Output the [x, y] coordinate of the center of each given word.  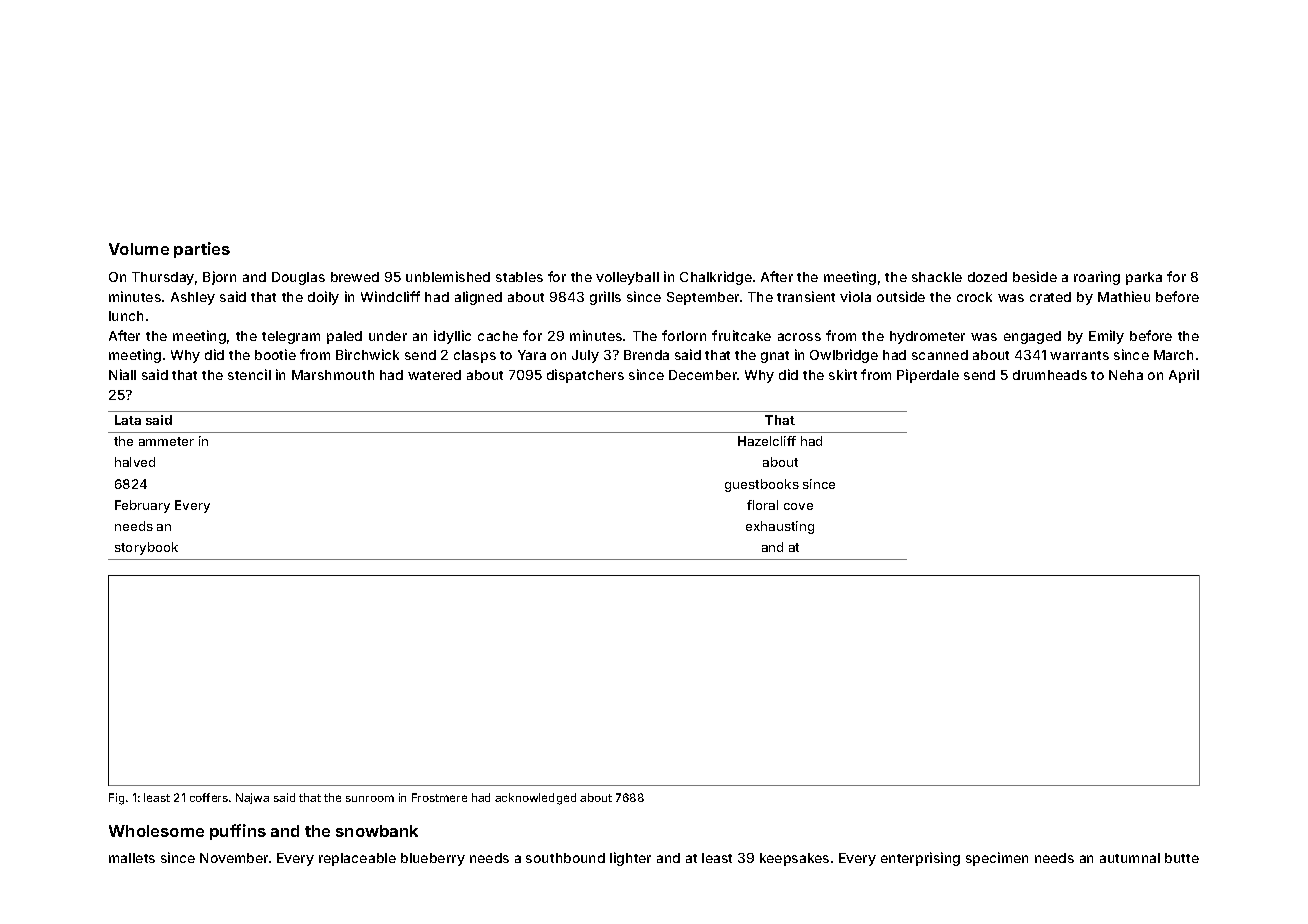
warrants [1079, 355]
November [234, 858]
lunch [126, 316]
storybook [146, 548]
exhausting [780, 527]
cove [798, 506]
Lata [128, 420]
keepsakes [794, 859]
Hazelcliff [767, 441]
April [1184, 376]
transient [806, 296]
